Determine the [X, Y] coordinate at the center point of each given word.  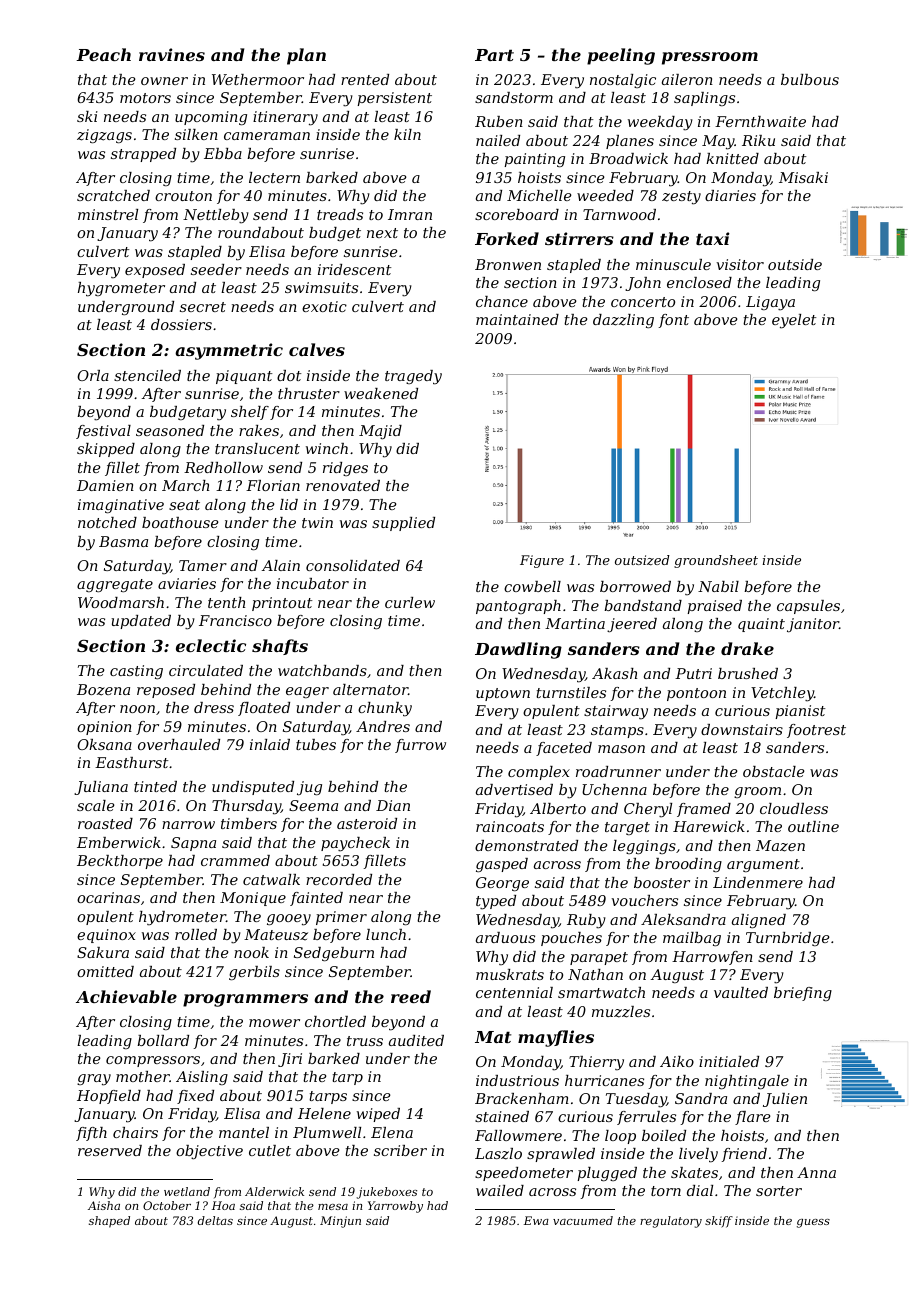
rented [365, 79]
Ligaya [770, 303]
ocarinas [108, 897]
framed [704, 810]
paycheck [355, 844]
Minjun [340, 1222]
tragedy [413, 377]
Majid [380, 432]
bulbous [810, 79]
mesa [333, 1207]
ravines [172, 54]
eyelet [794, 321]
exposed [155, 271]
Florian [273, 485]
